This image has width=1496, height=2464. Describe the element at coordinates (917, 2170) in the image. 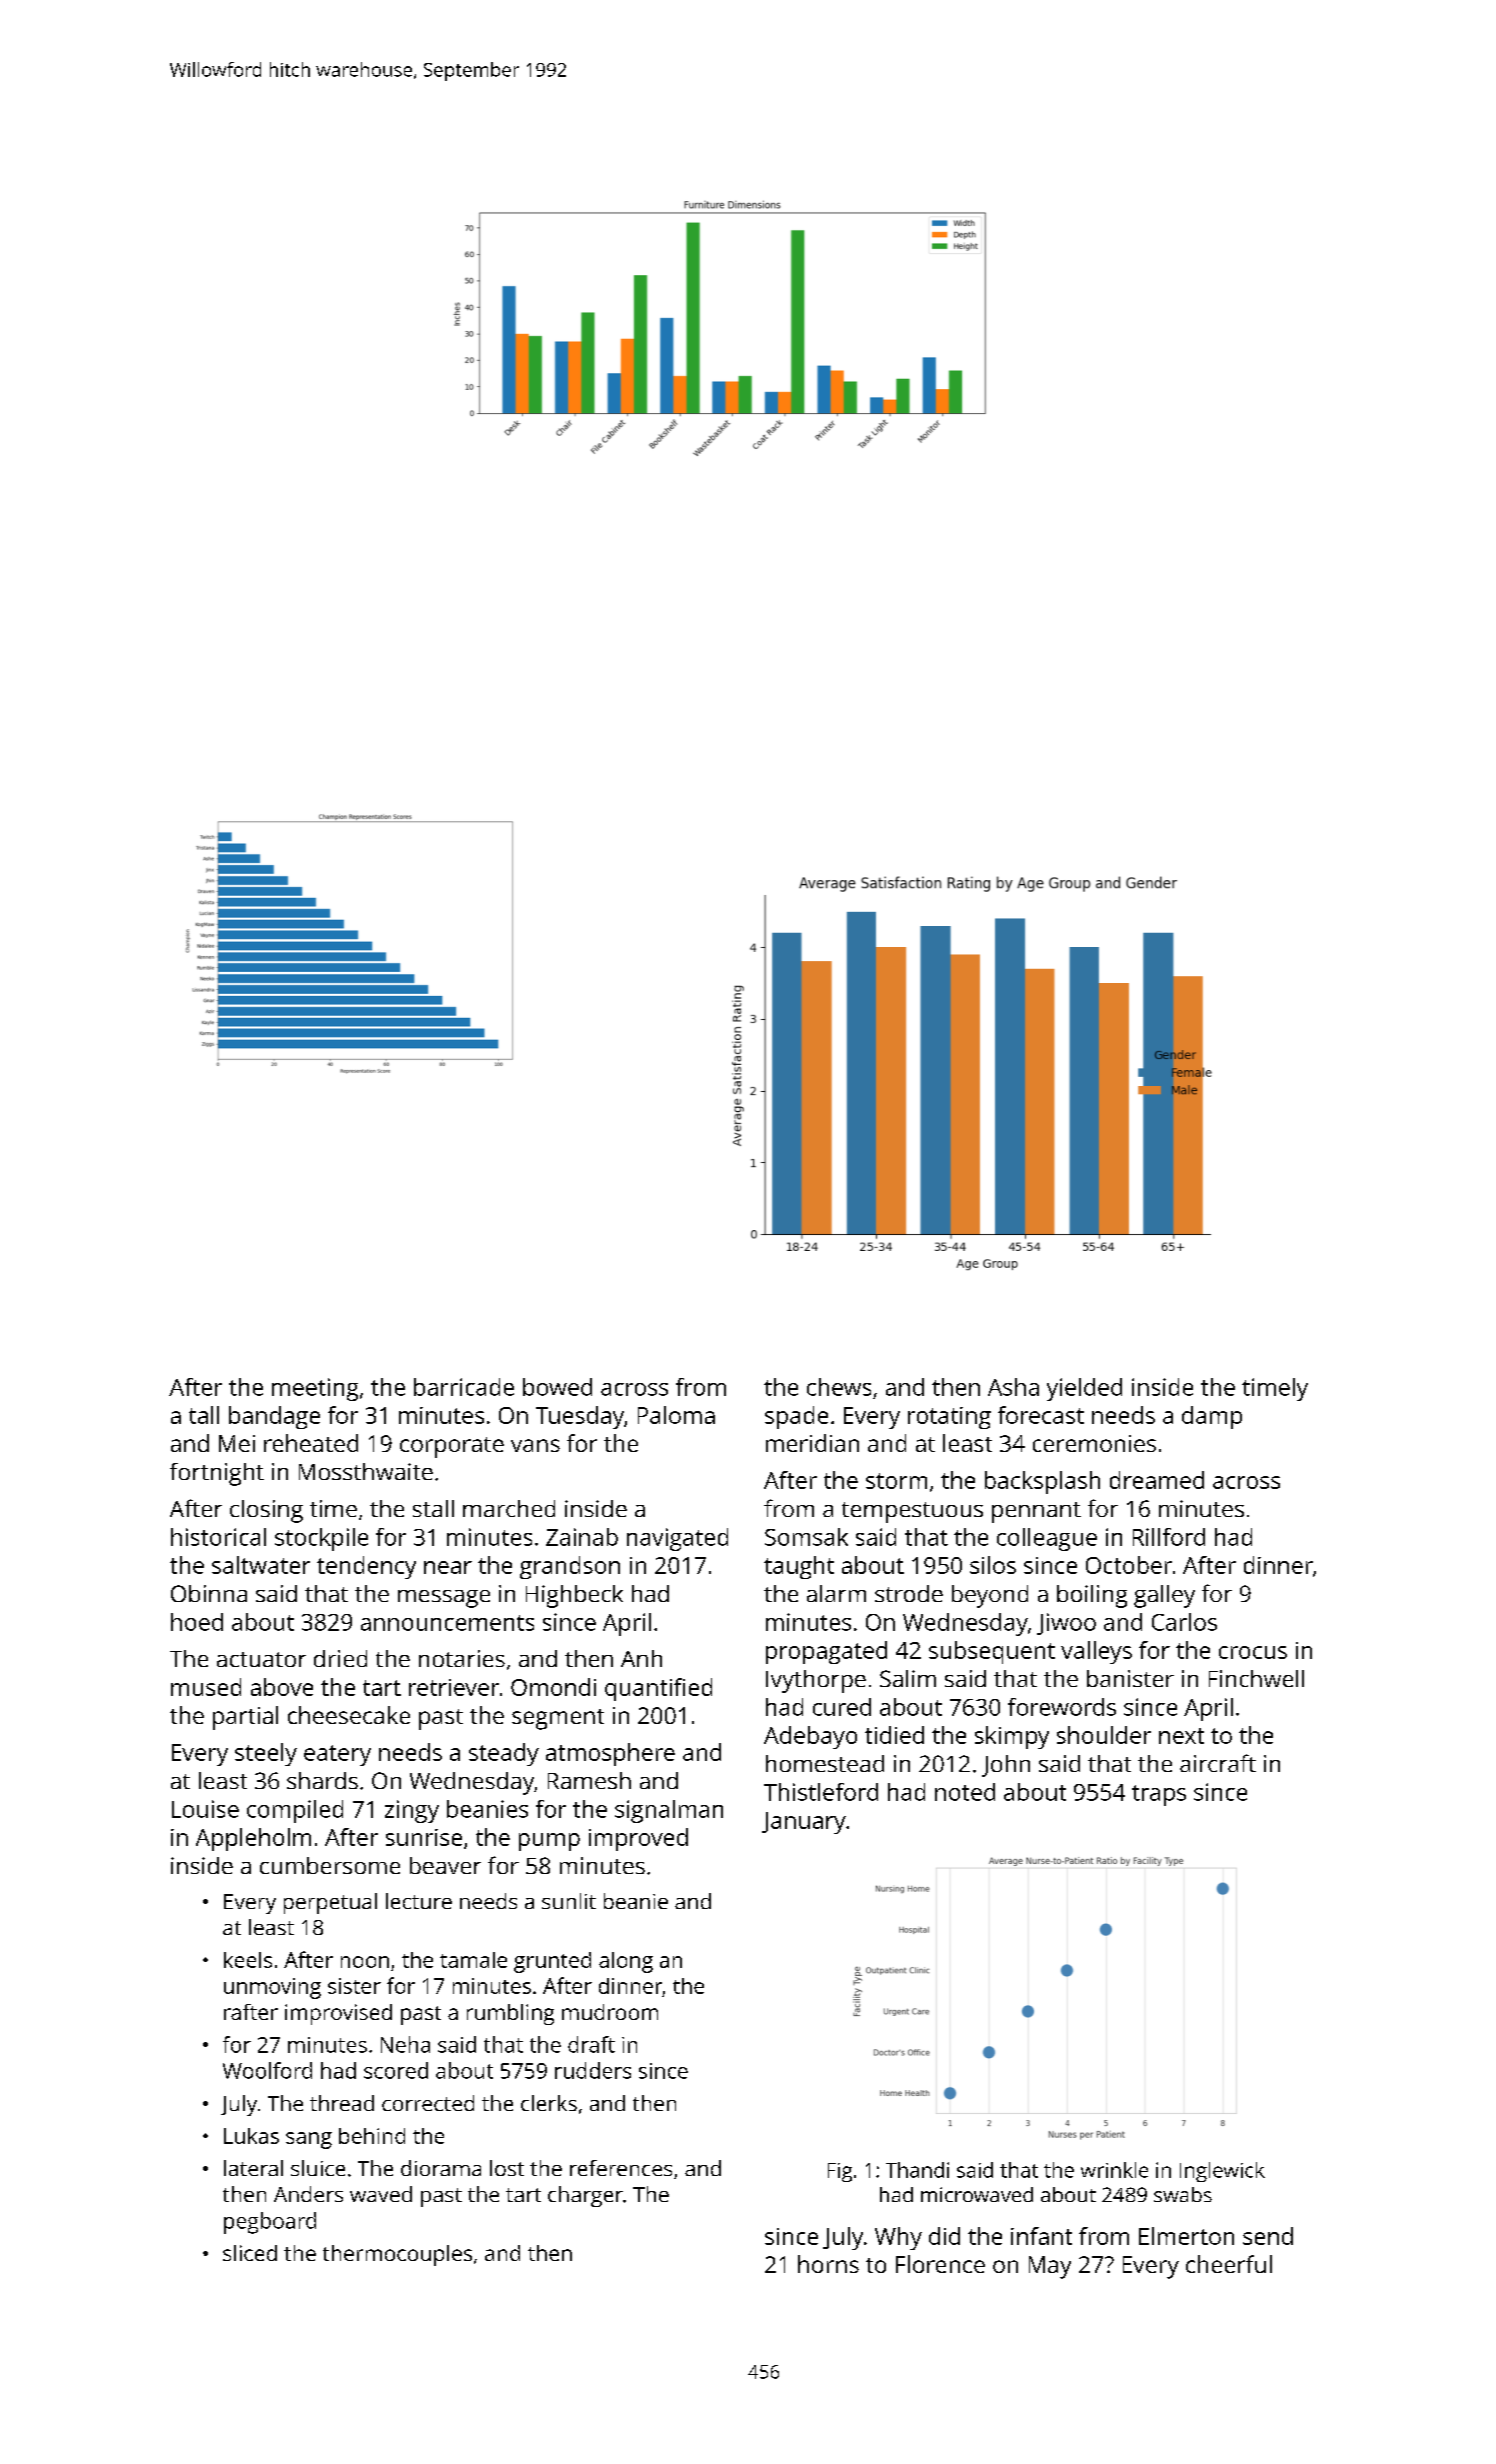

I see `Thandi` at that location.
